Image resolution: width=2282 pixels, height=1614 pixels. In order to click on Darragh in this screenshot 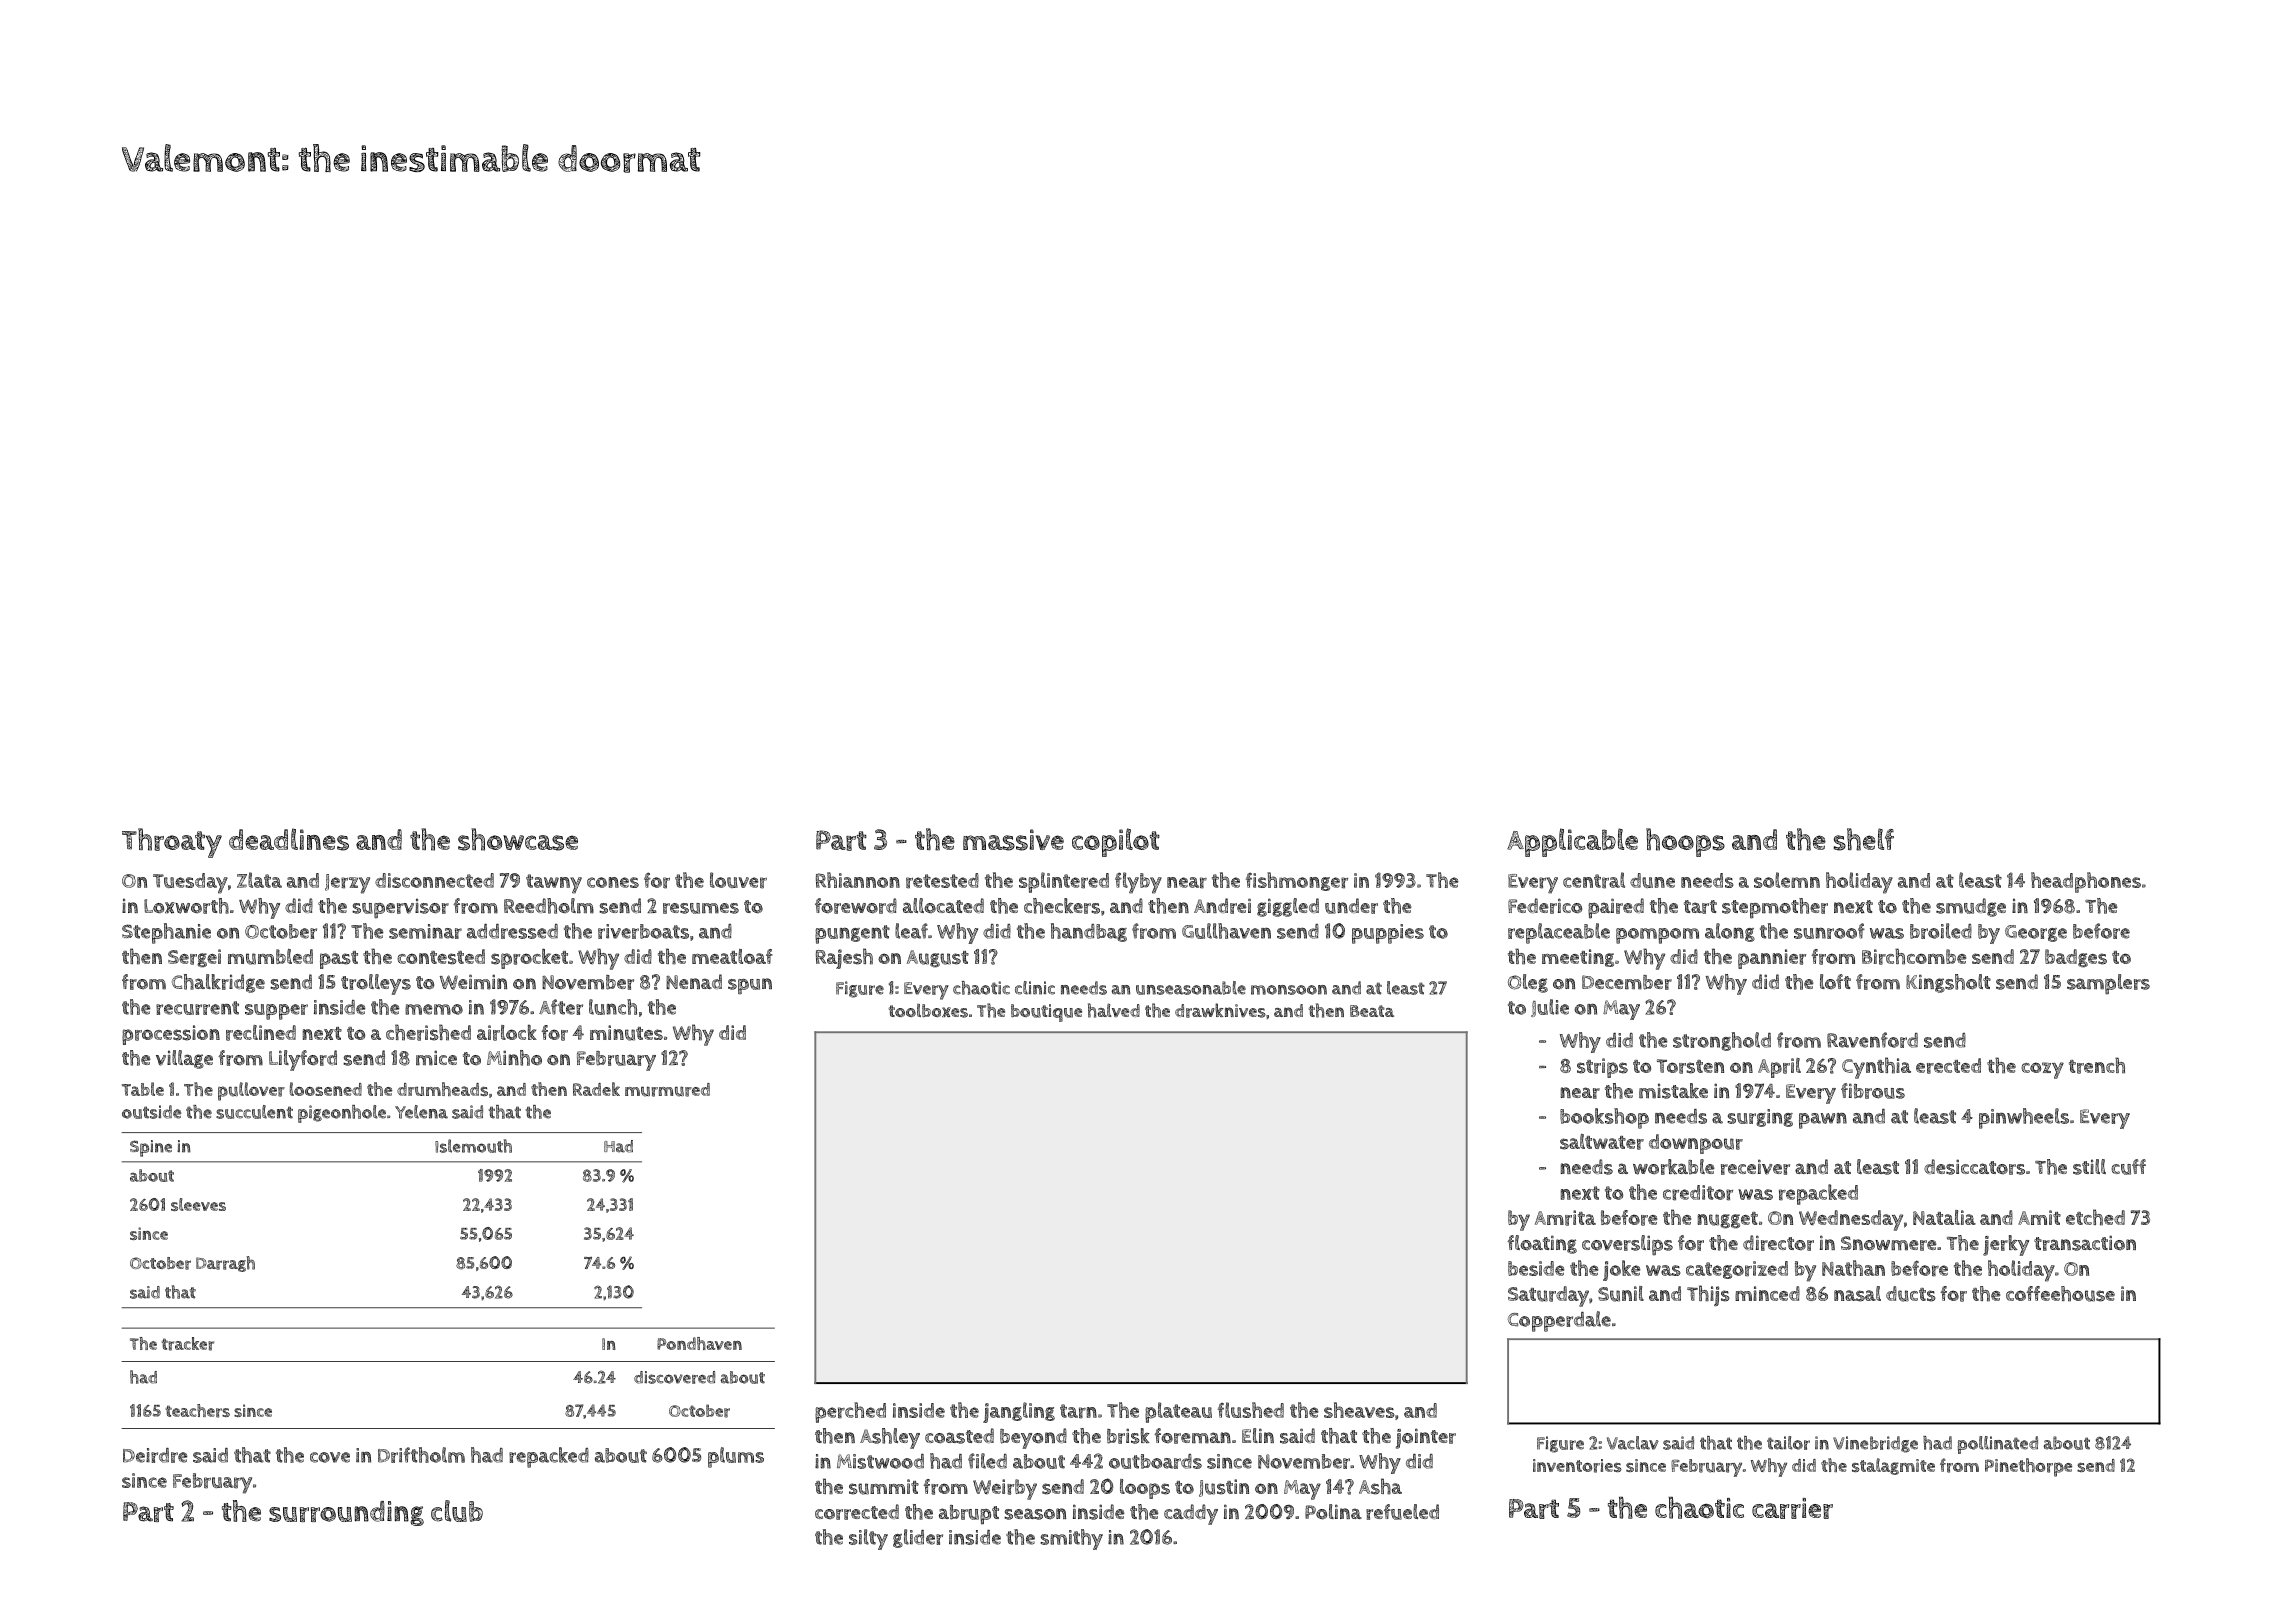, I will do `click(225, 1264)`.
